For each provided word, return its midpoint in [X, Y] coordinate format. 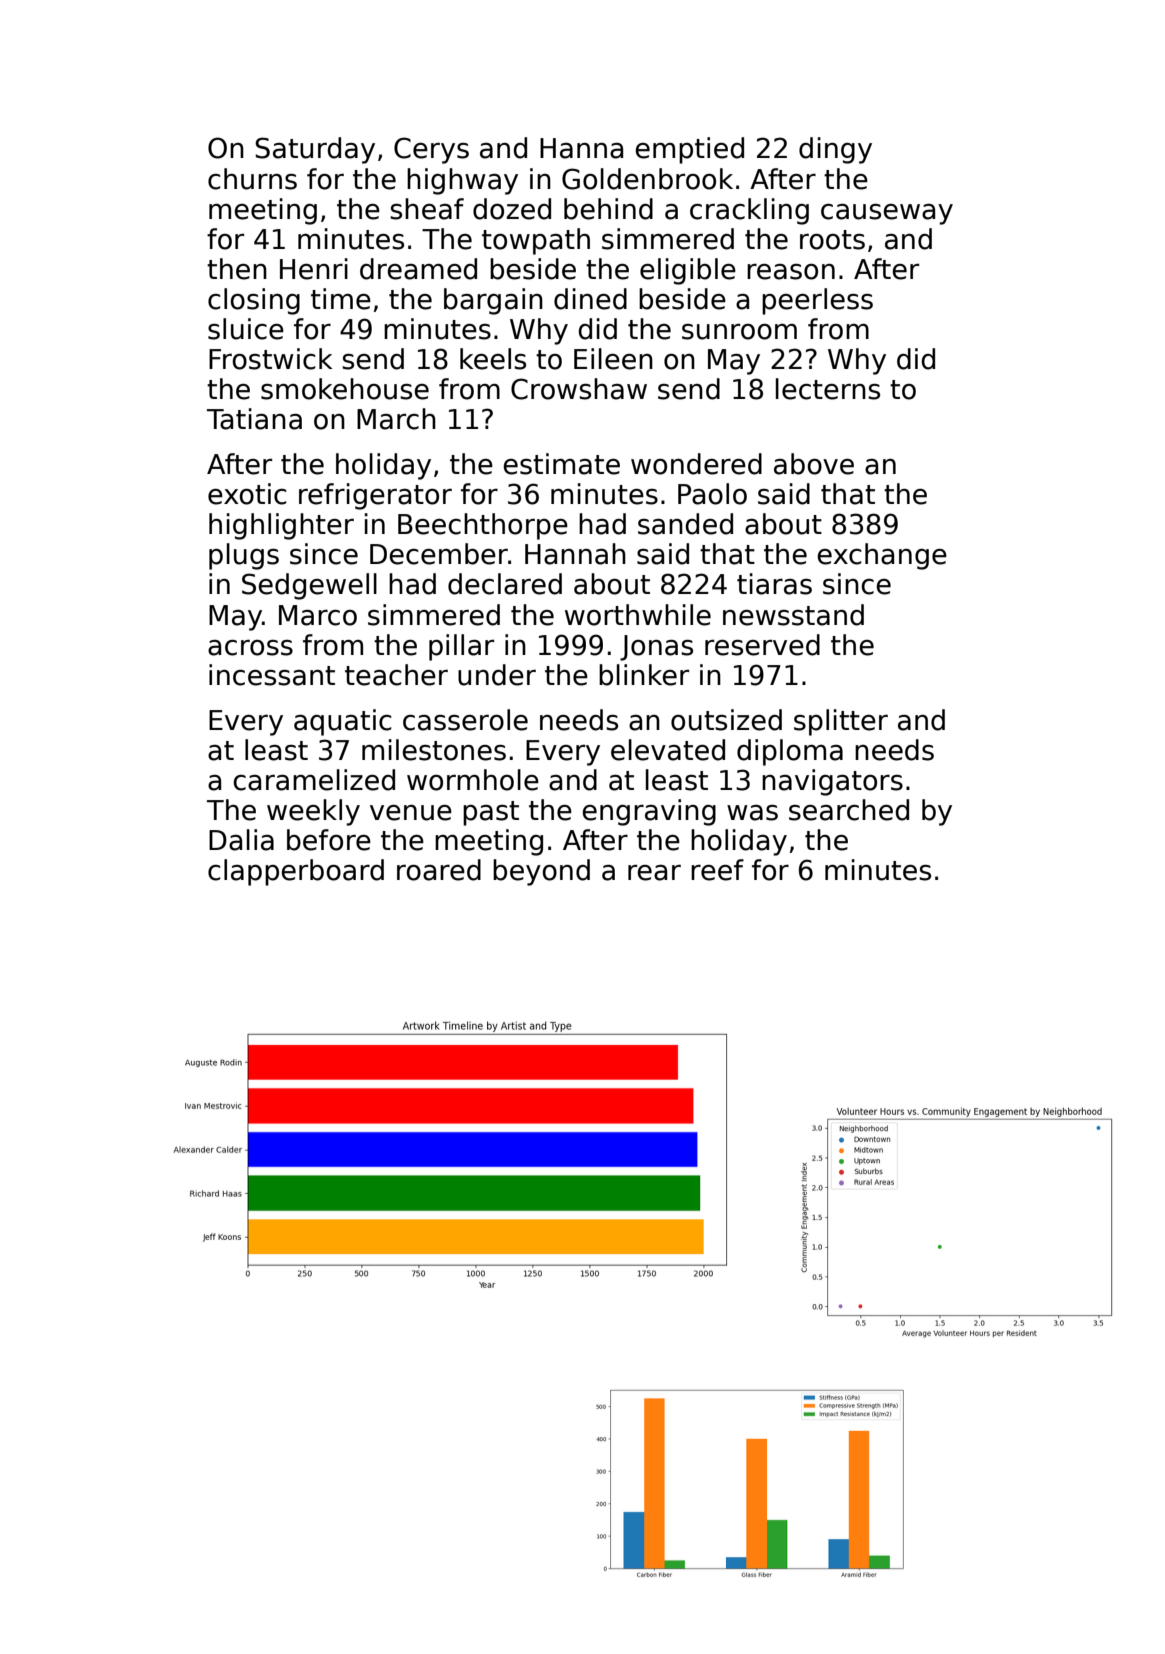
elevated [668, 750]
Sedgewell [309, 586]
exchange [882, 556]
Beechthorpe [483, 526]
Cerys [431, 150]
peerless [817, 301]
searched [849, 810]
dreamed [418, 269]
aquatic [343, 722]
